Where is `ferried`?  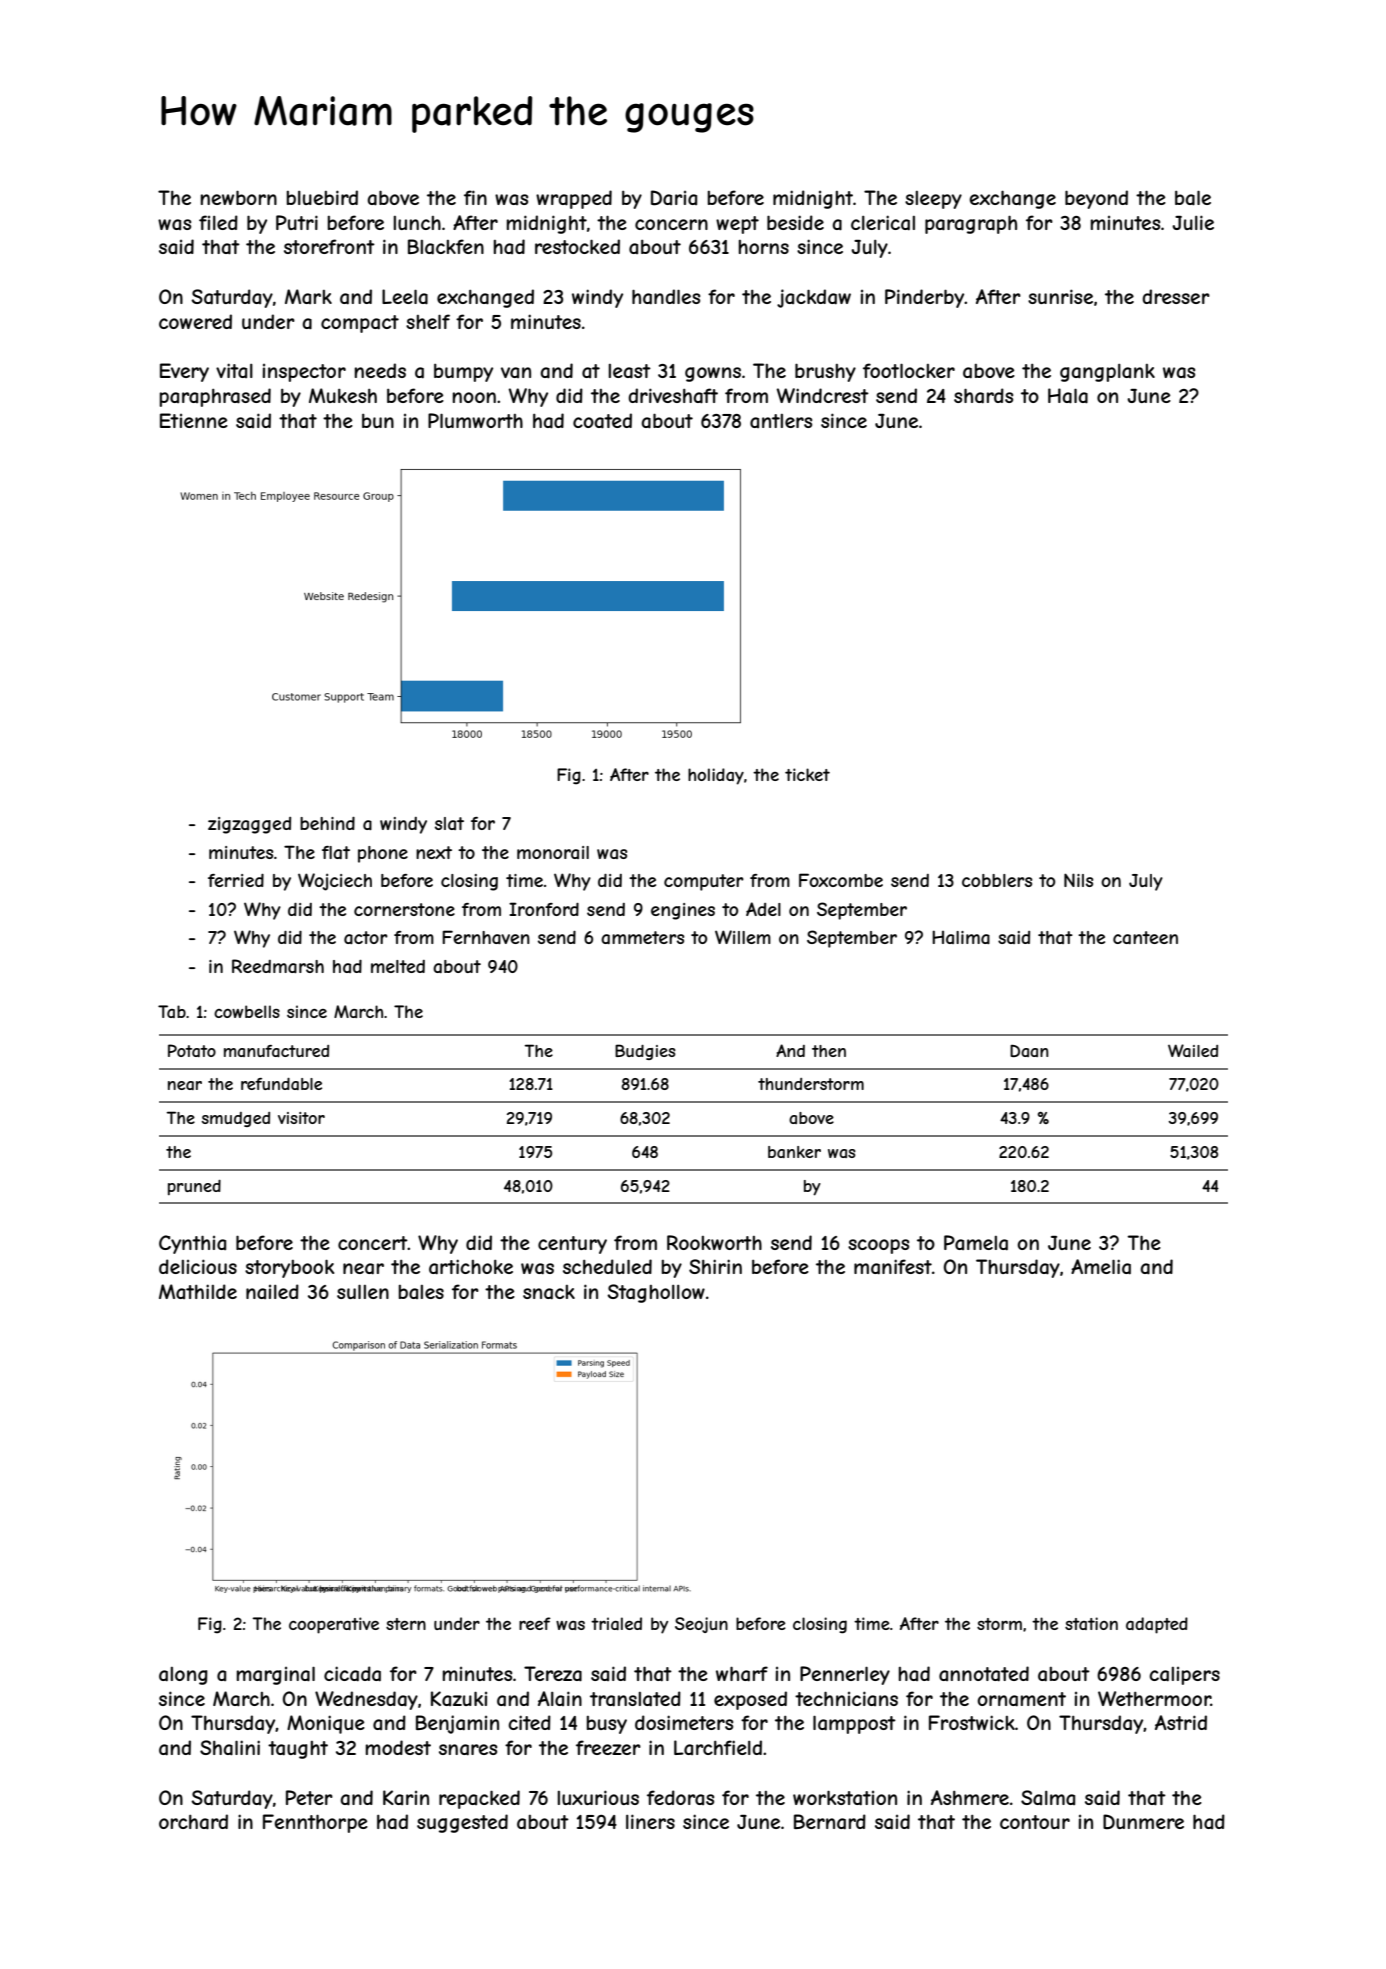
ferried is located at coordinates (236, 880).
